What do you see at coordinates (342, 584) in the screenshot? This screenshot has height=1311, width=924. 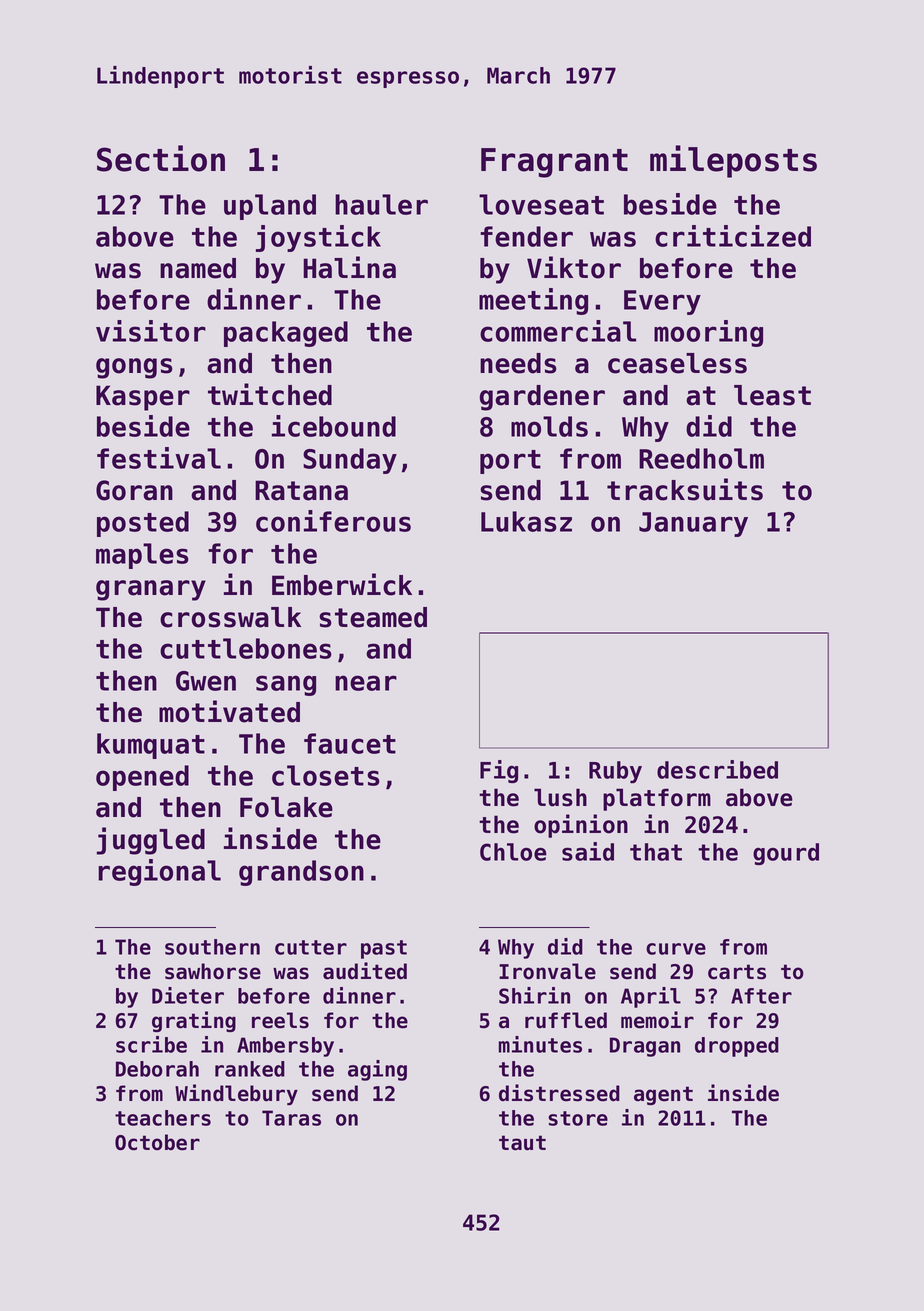 I see `Emberwick` at bounding box center [342, 584].
